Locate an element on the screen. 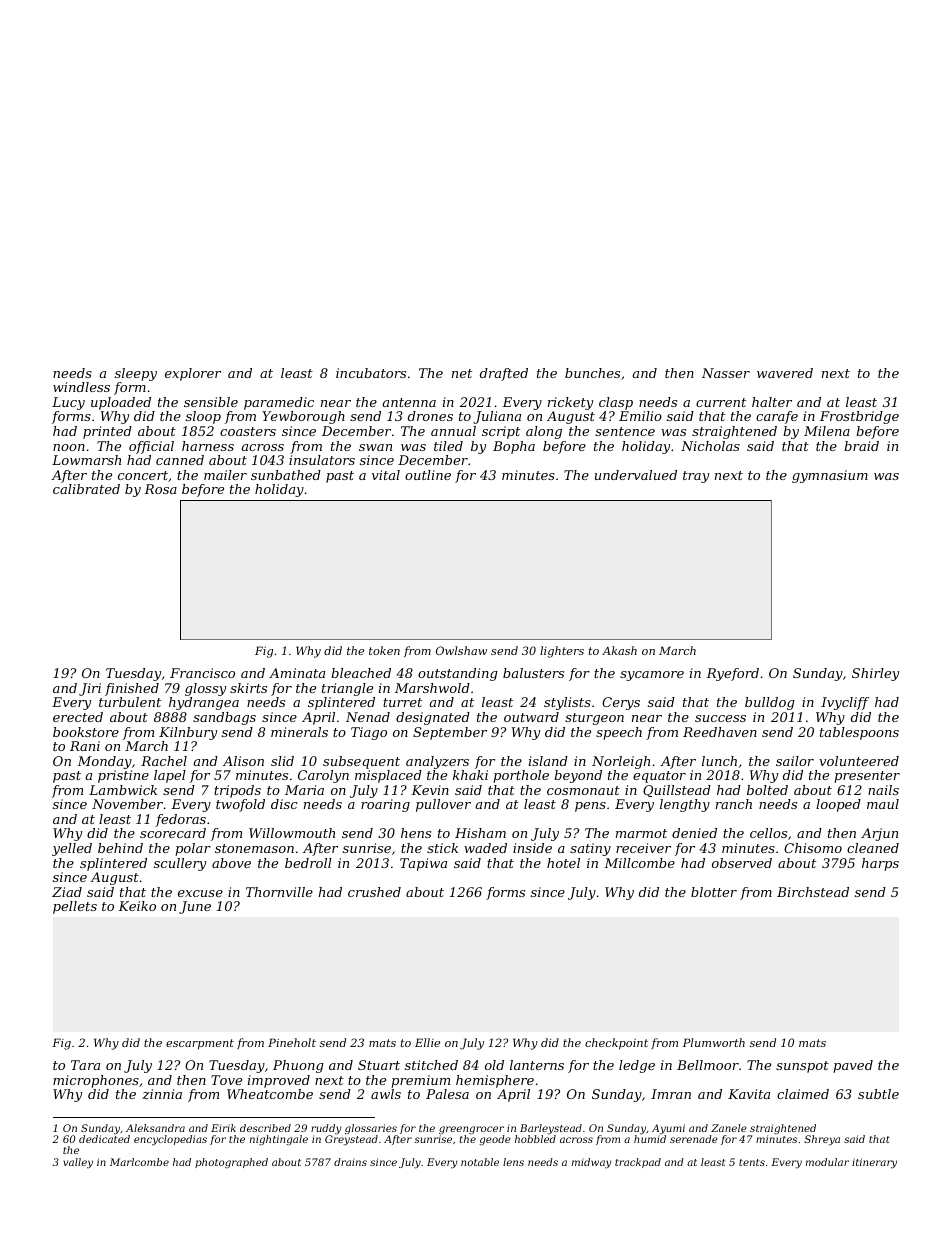  Shirley is located at coordinates (875, 674).
